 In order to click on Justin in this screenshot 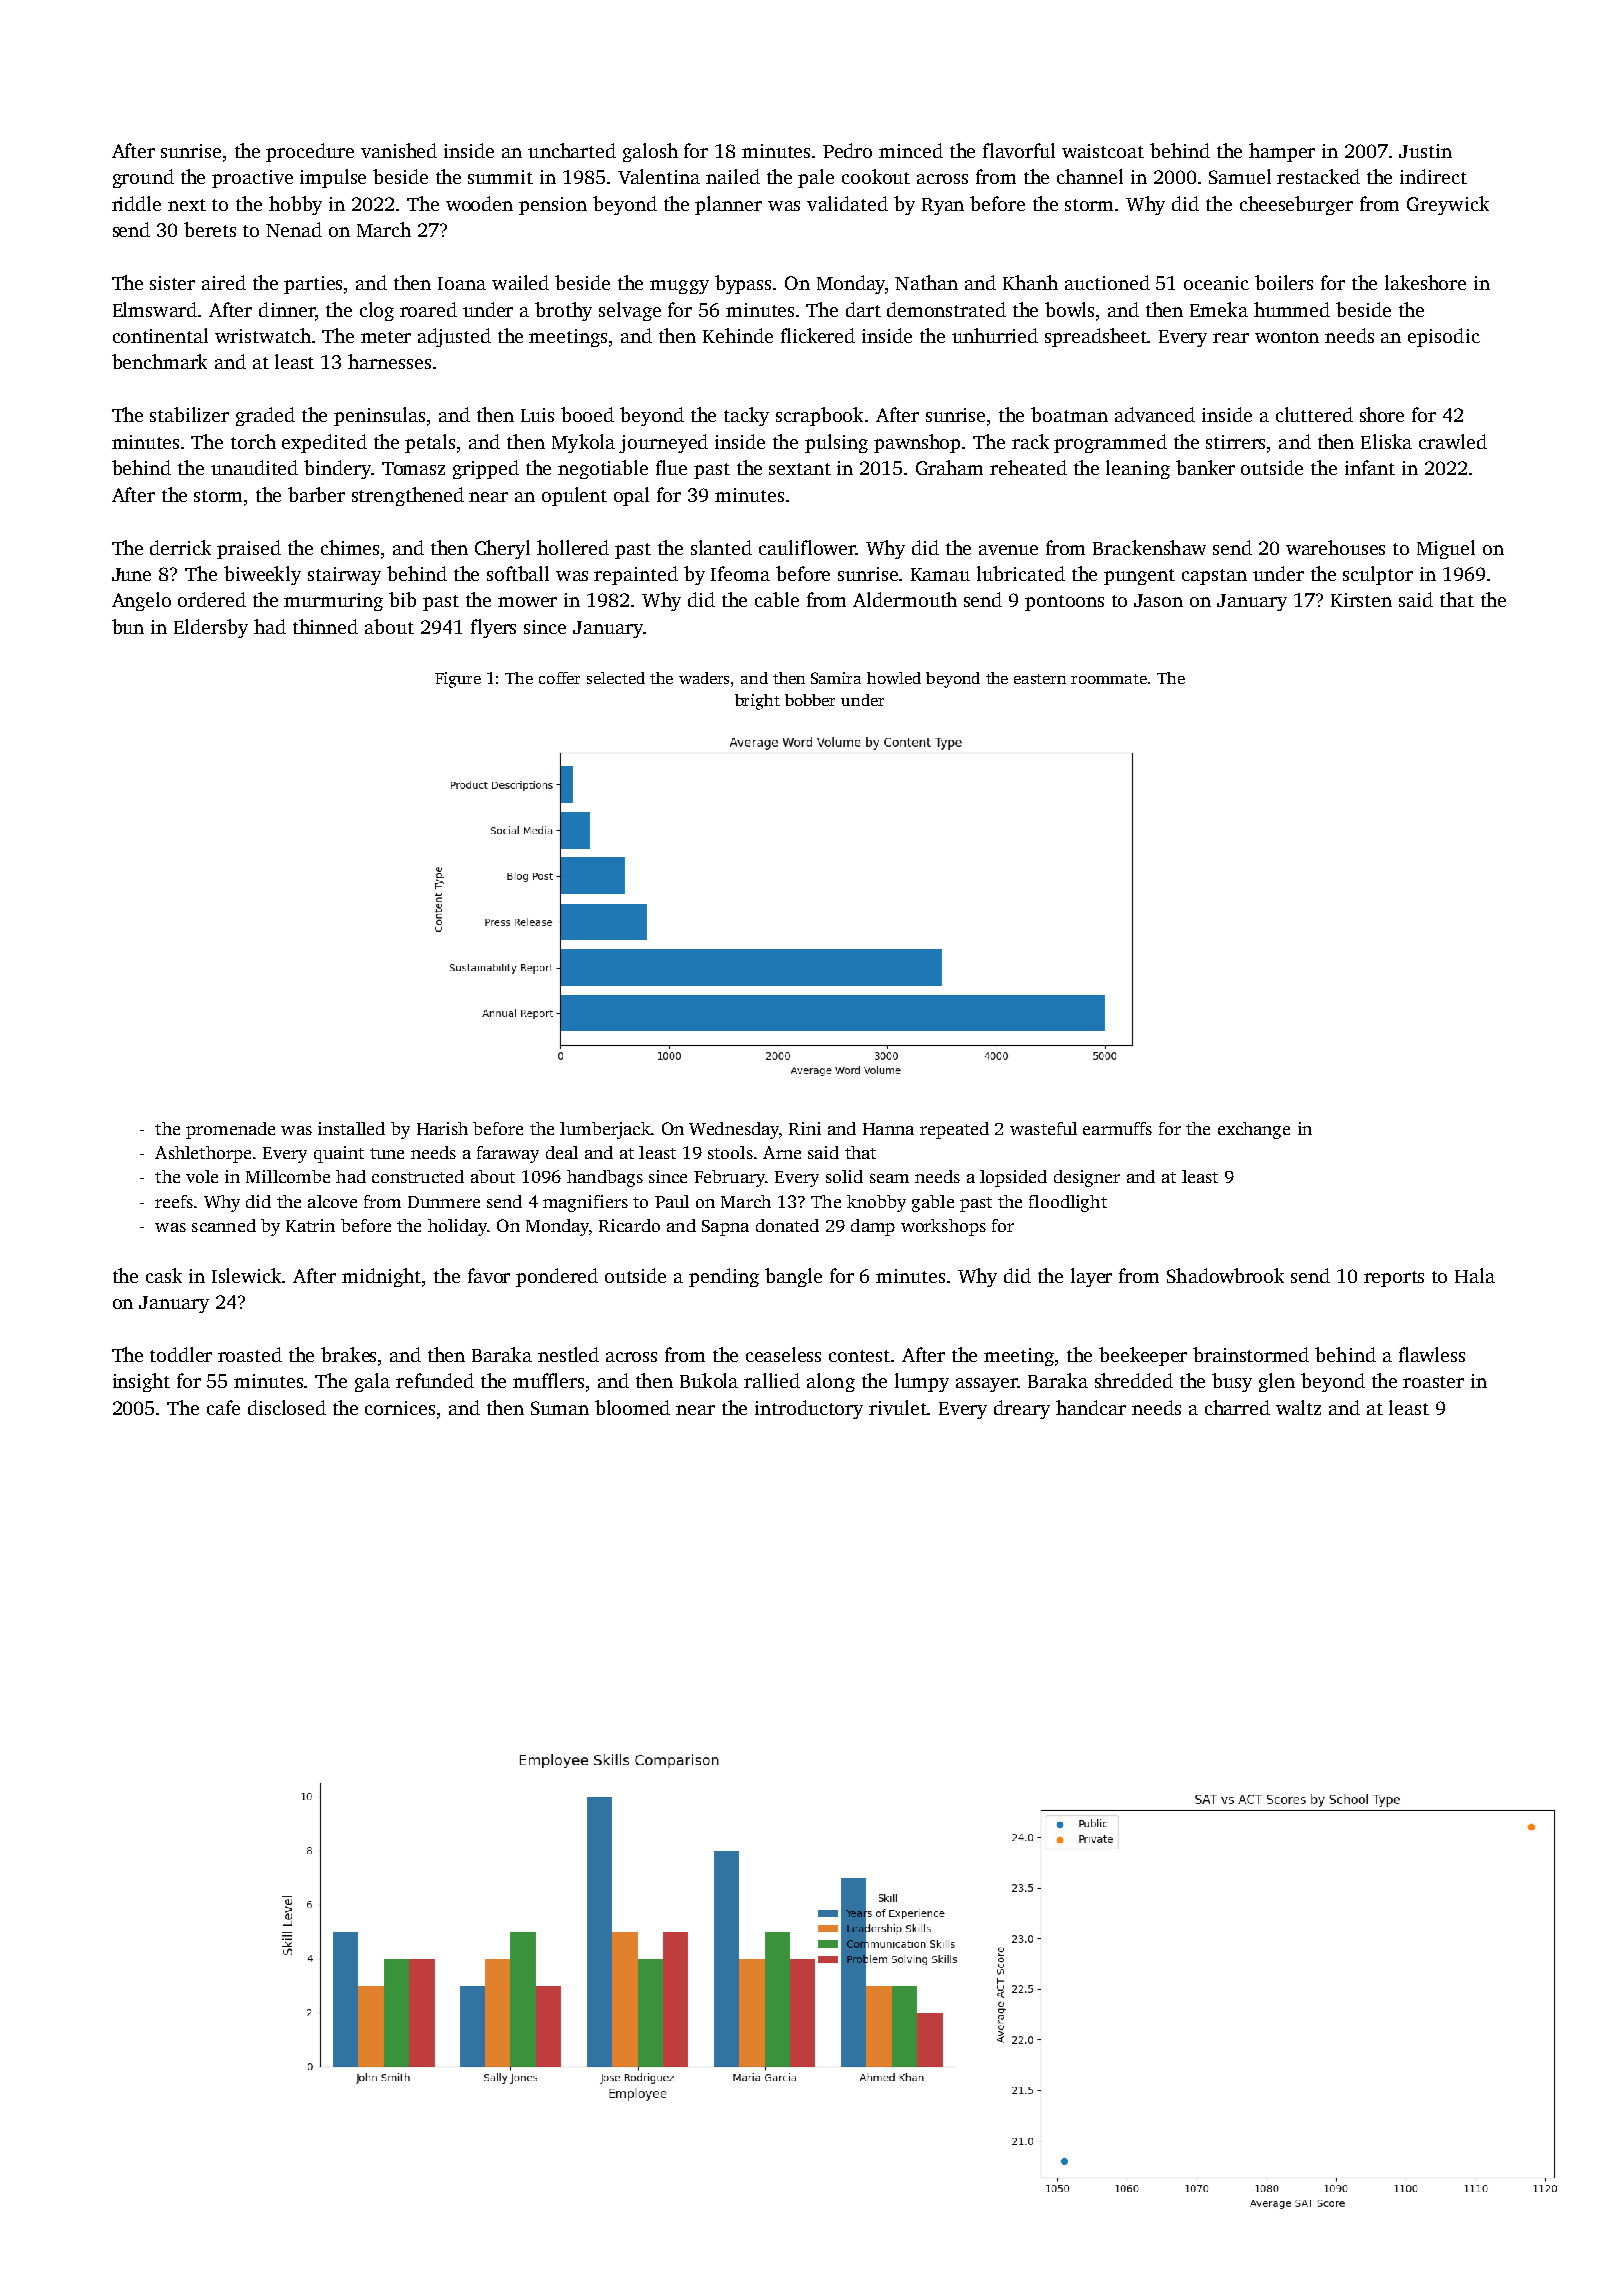, I will do `click(1425, 151)`.
